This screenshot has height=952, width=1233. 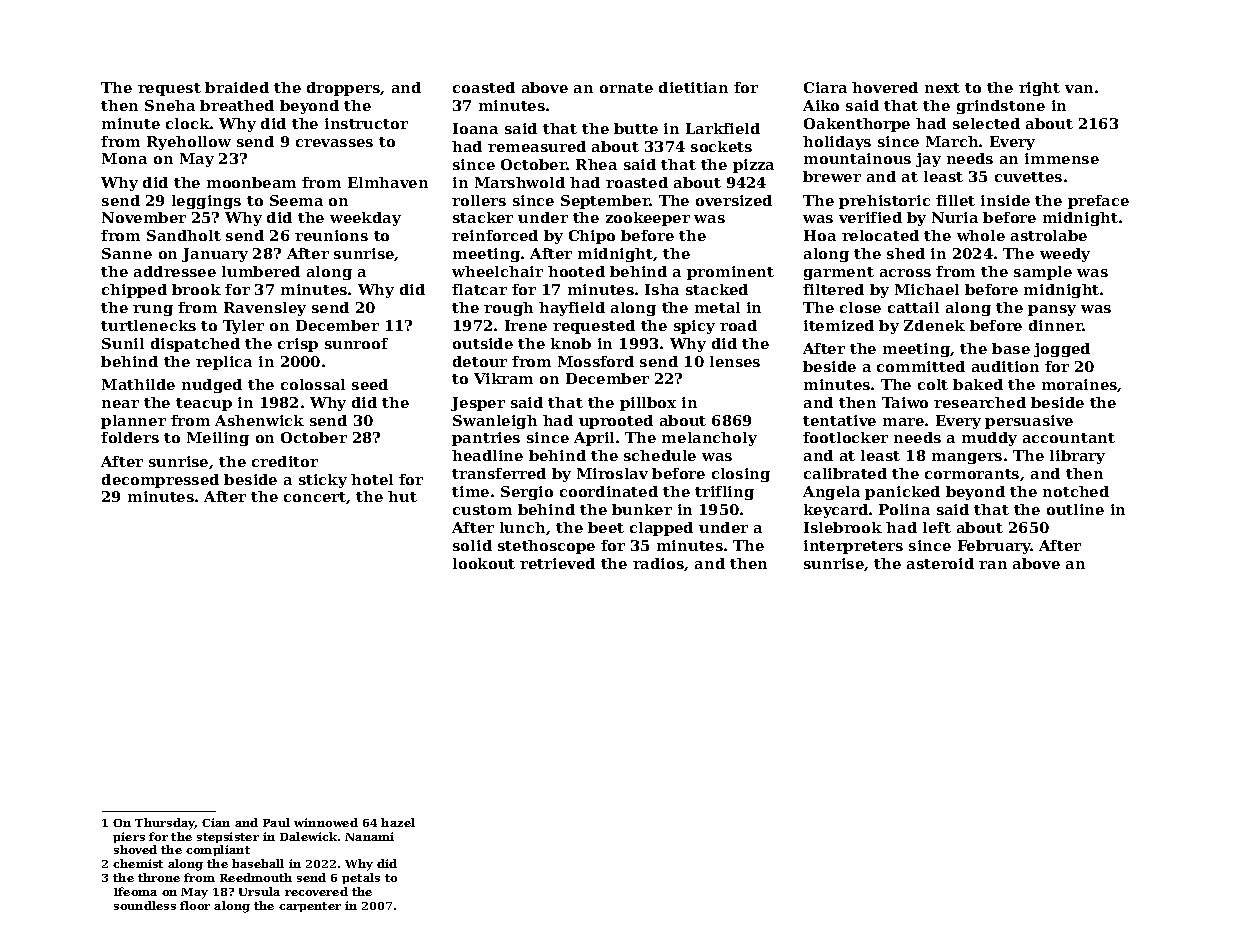 What do you see at coordinates (955, 217) in the screenshot?
I see `Nuria` at bounding box center [955, 217].
